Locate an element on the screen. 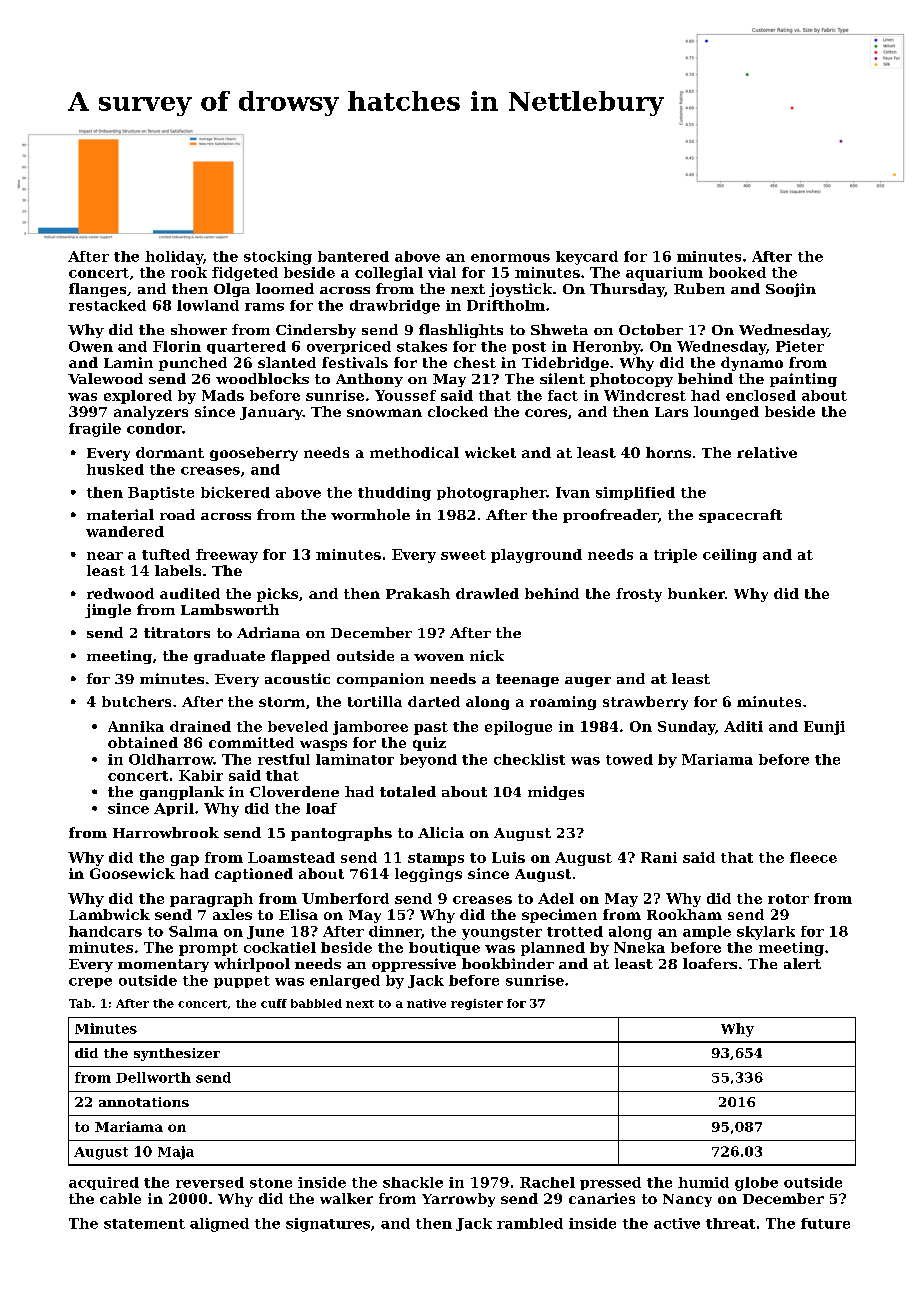 The image size is (924, 1308). Ivan is located at coordinates (573, 492).
